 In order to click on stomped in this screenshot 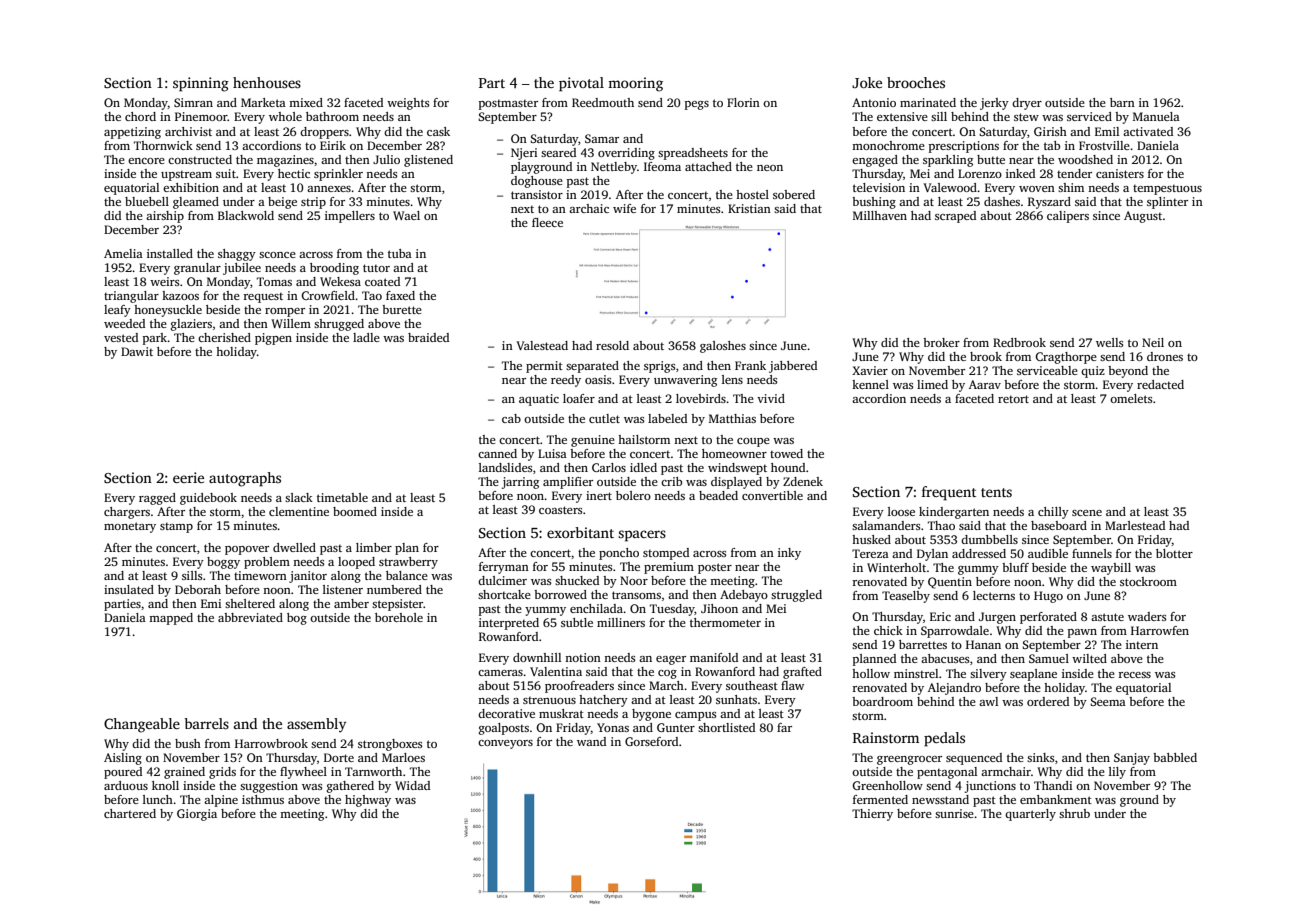, I will do `click(666, 554)`.
